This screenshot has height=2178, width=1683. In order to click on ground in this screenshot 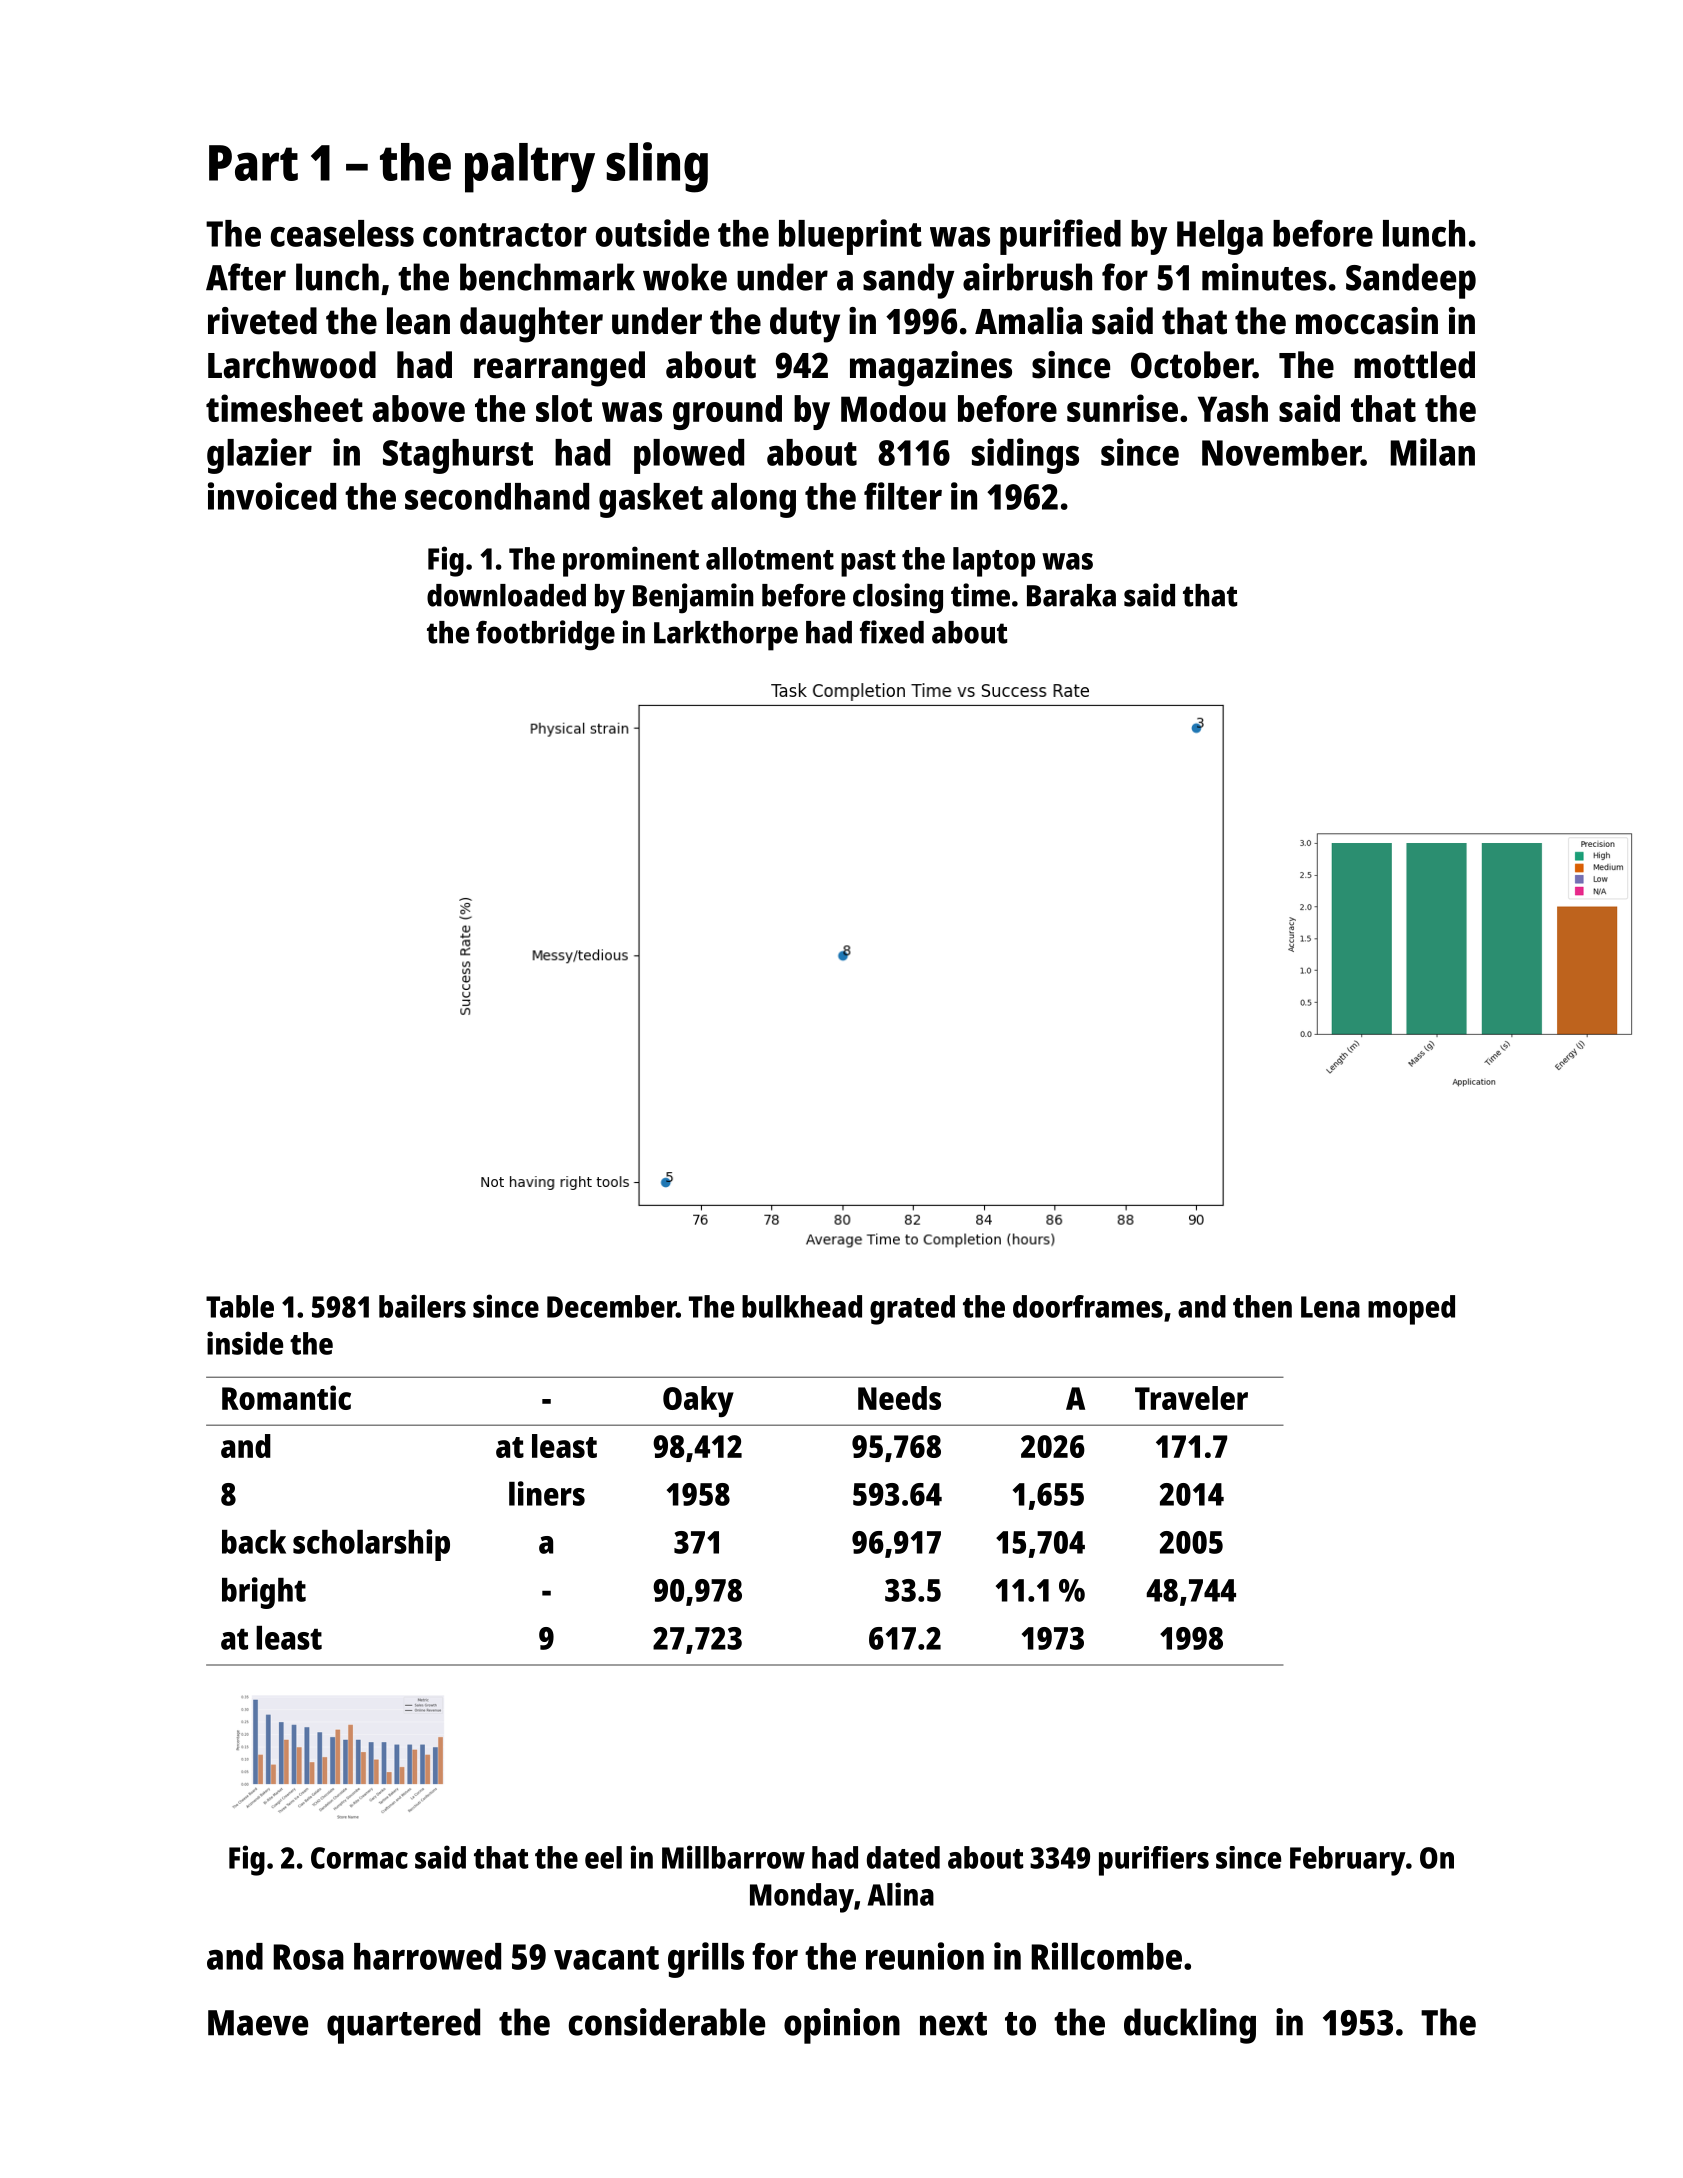, I will do `click(727, 412)`.
